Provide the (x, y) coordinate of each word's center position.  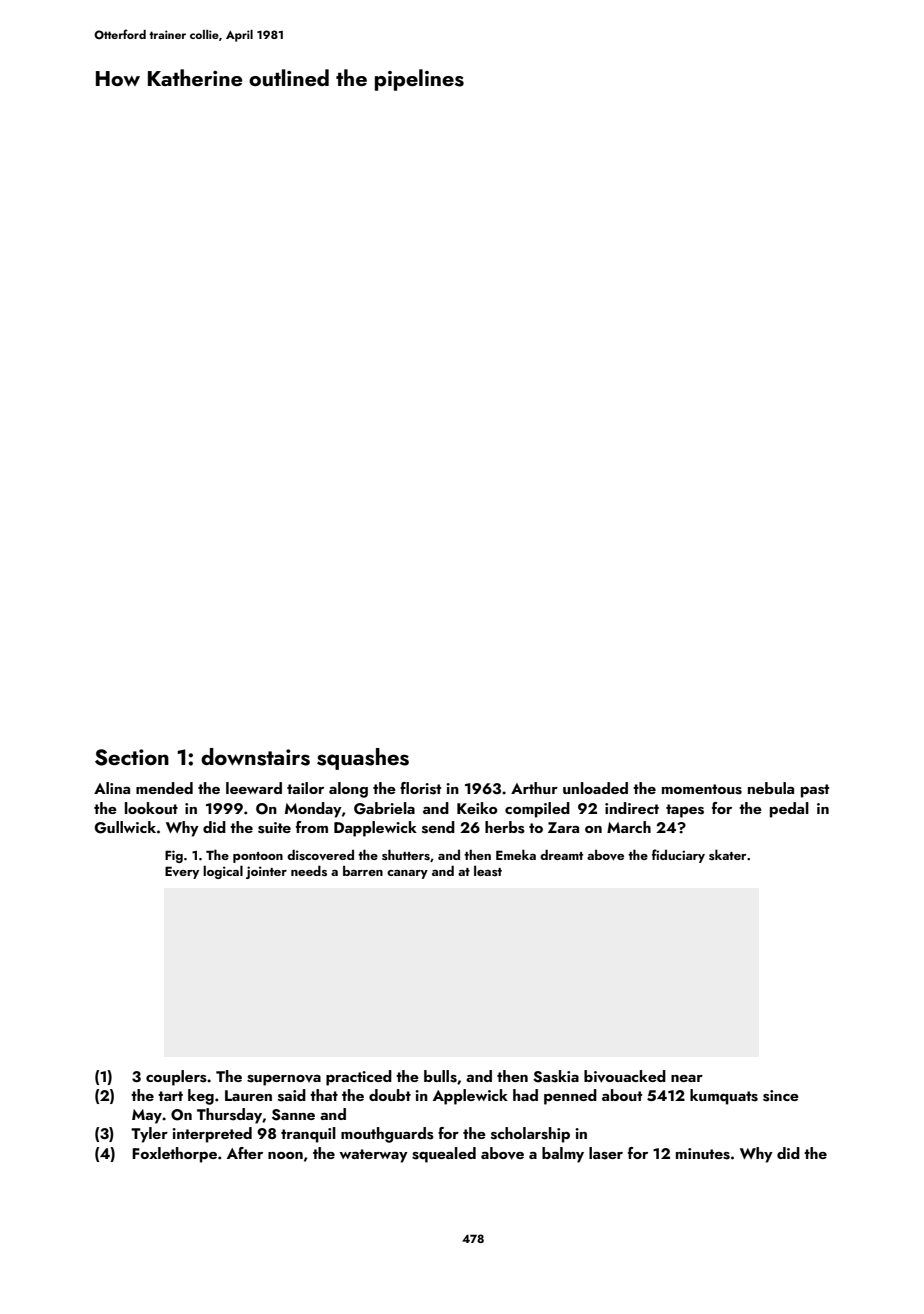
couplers (176, 1078)
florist (420, 788)
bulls (440, 1076)
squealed (444, 1155)
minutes (703, 1154)
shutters (406, 854)
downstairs (255, 757)
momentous (702, 789)
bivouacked (625, 1076)
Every (182, 872)
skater (728, 854)
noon (285, 1155)
